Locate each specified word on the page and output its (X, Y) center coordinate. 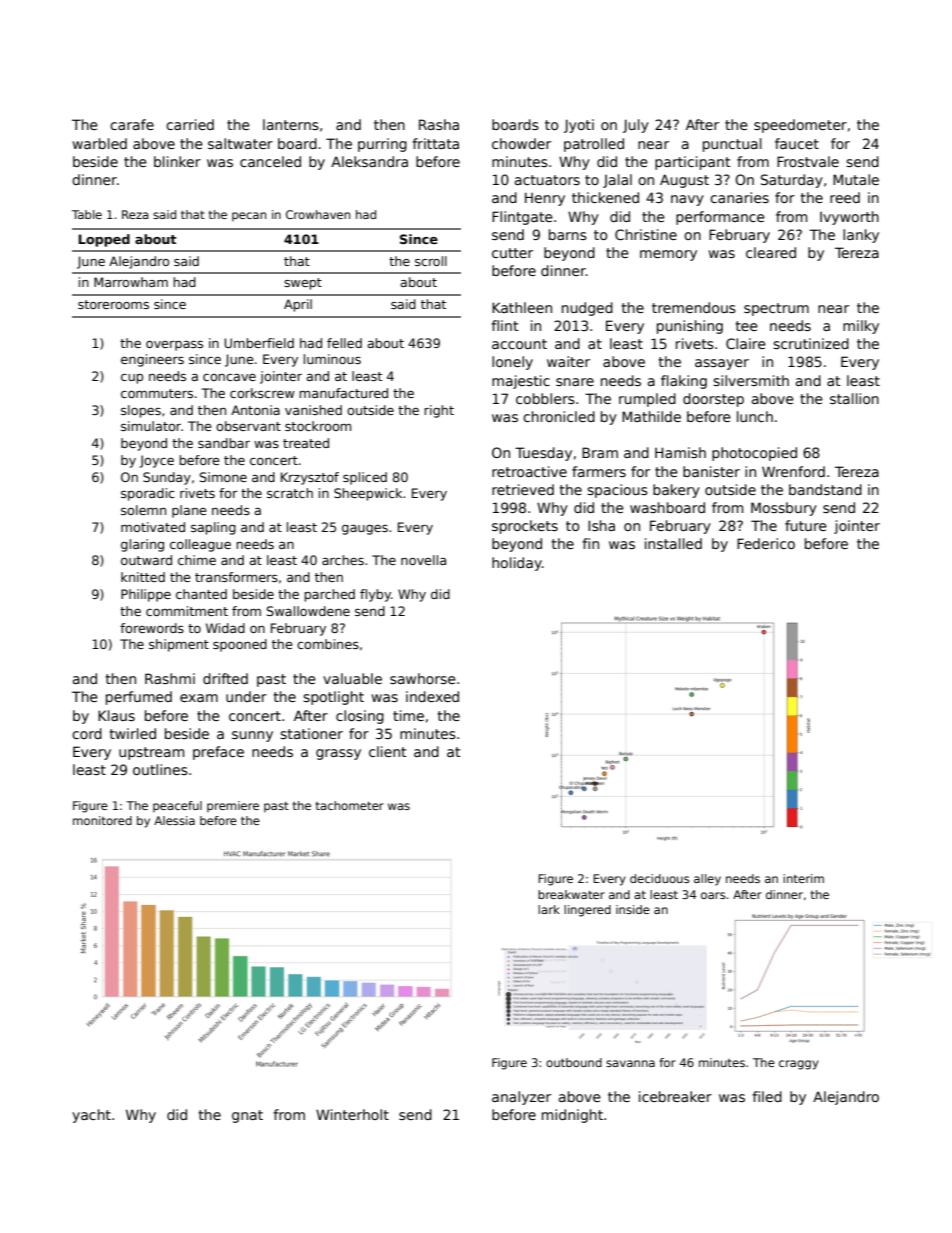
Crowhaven (318, 214)
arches (343, 560)
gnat (247, 1116)
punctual (732, 145)
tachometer (350, 805)
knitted (143, 577)
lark (549, 909)
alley (707, 880)
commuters (157, 393)
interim (803, 878)
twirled (133, 733)
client (388, 751)
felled (344, 343)
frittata (435, 143)
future (806, 525)
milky (861, 327)
